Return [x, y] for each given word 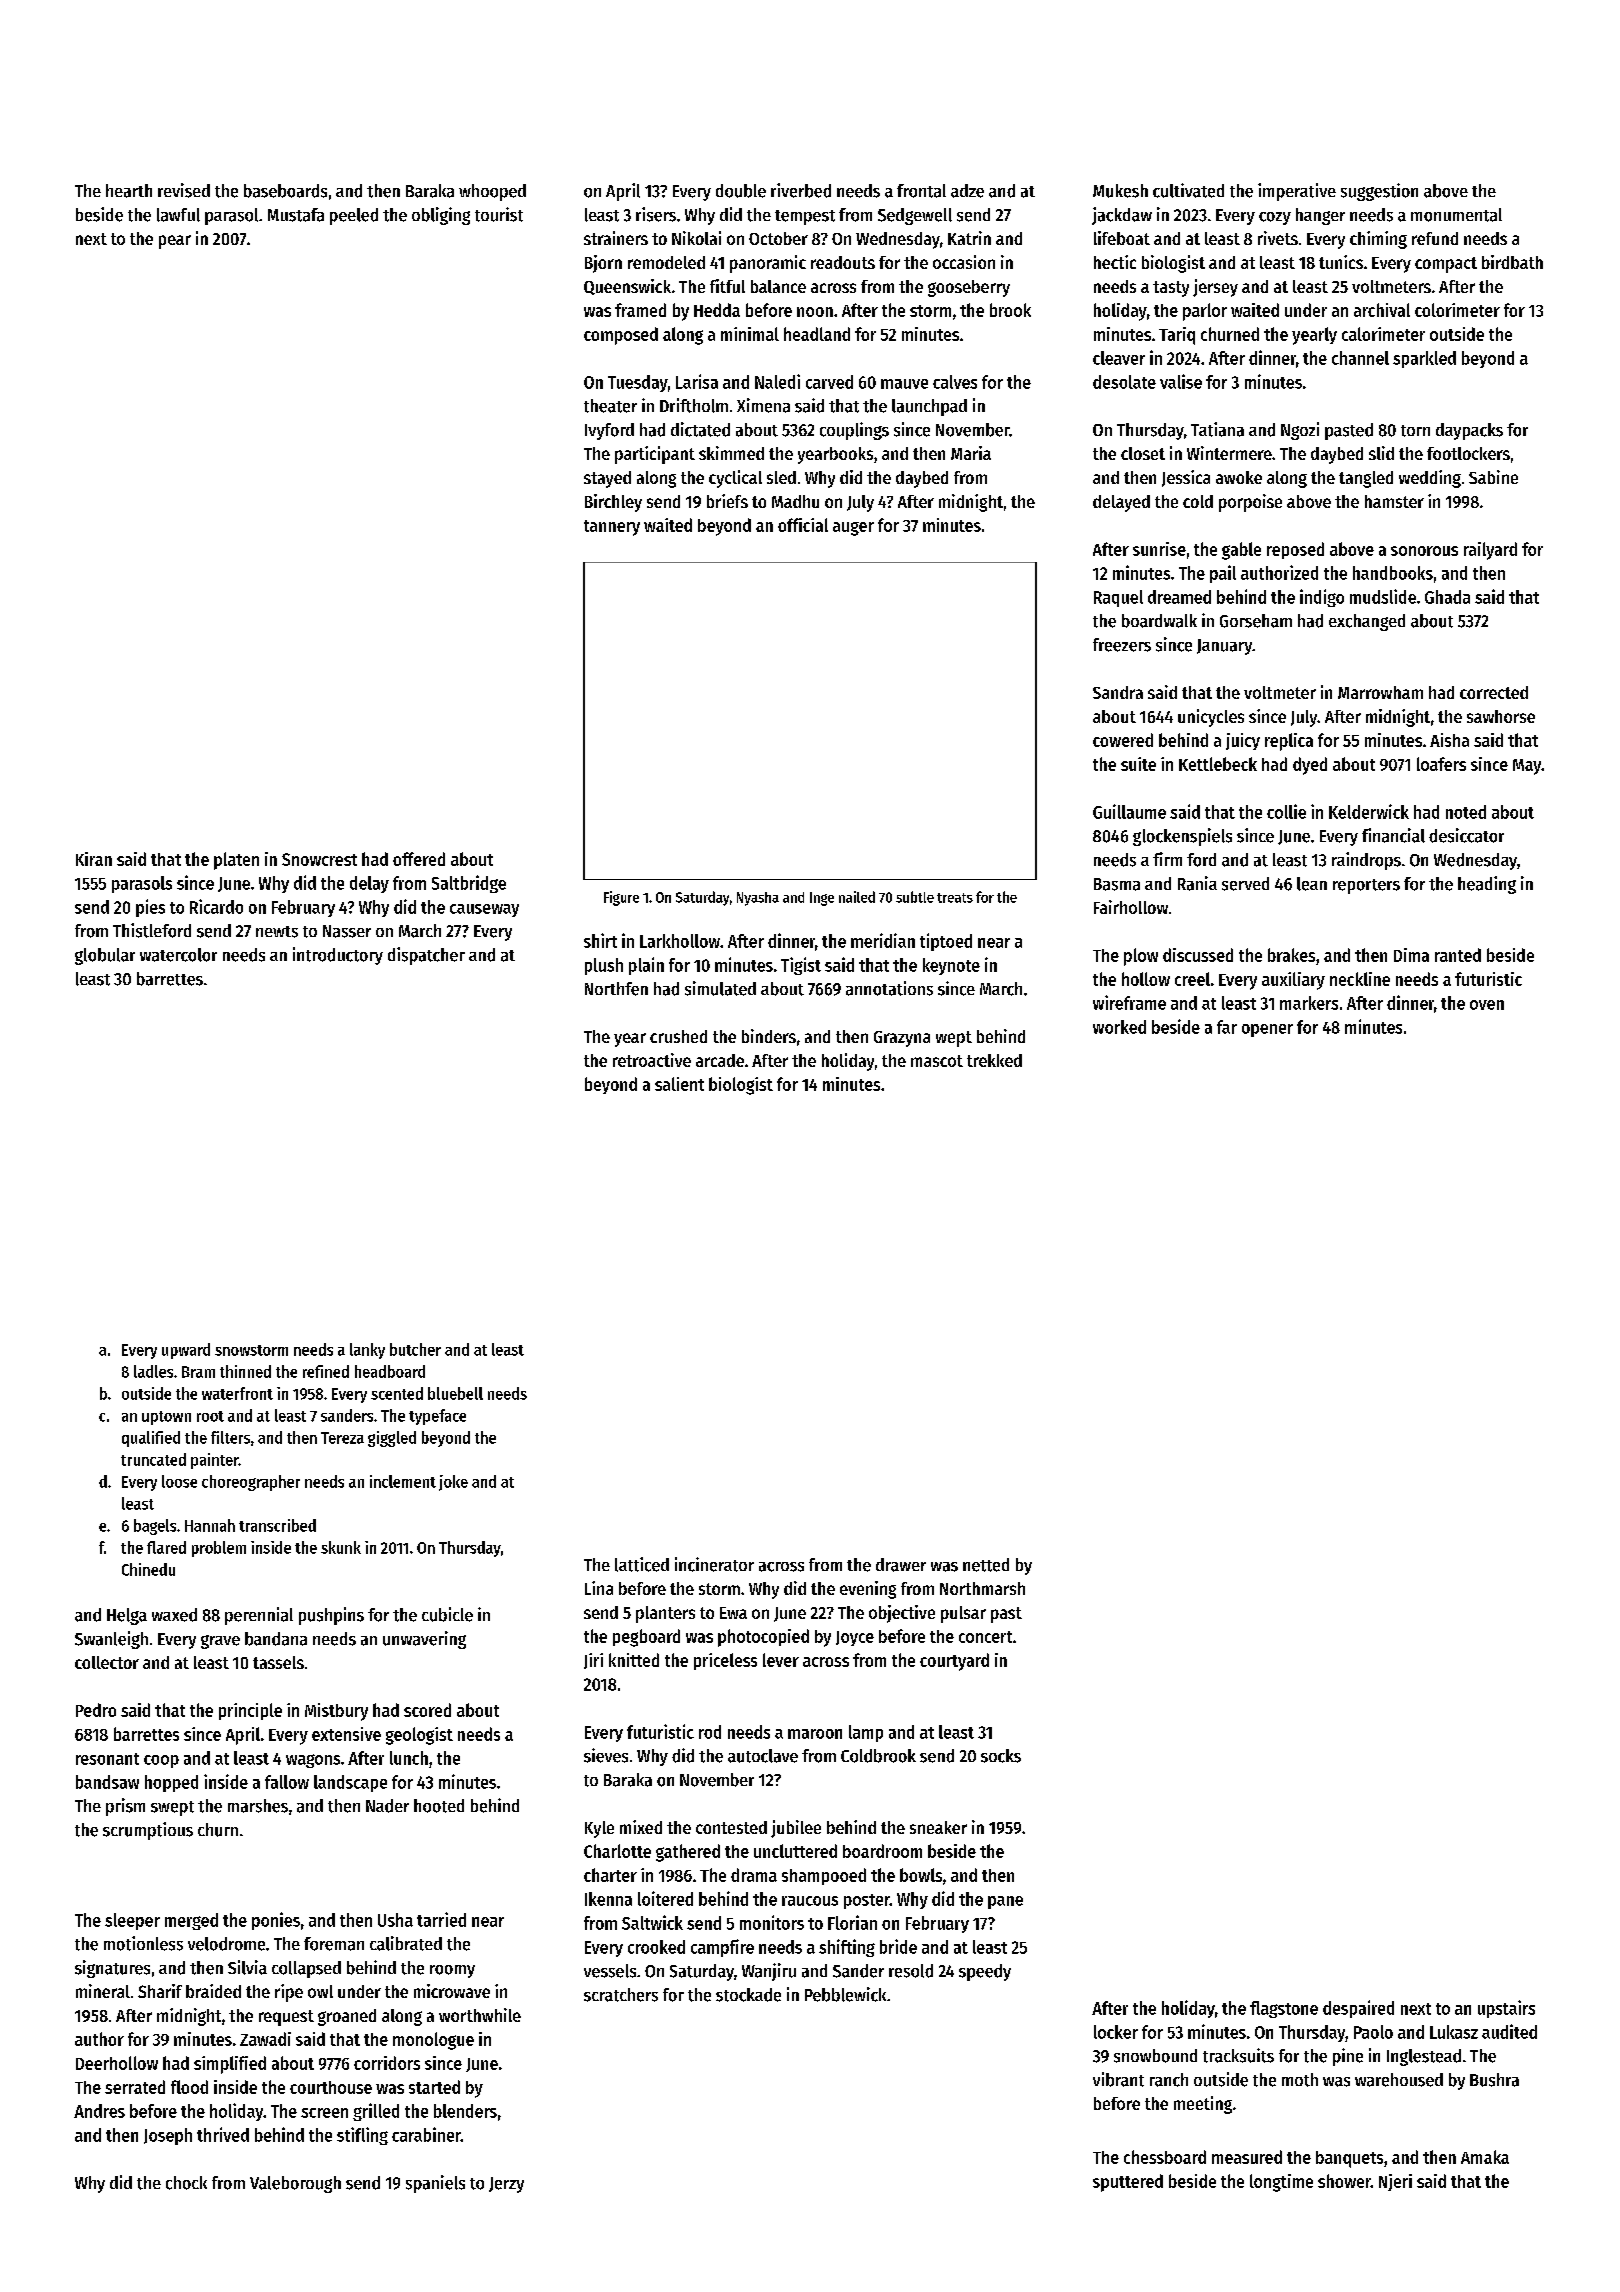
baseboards [285, 191]
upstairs [1506, 2009]
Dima [1411, 955]
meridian [883, 940]
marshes [258, 1806]
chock [186, 2183]
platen [236, 861]
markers [1309, 1003]
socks [1001, 1756]
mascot [937, 1061]
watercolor [178, 955]
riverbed [801, 190]
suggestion [1379, 192]
